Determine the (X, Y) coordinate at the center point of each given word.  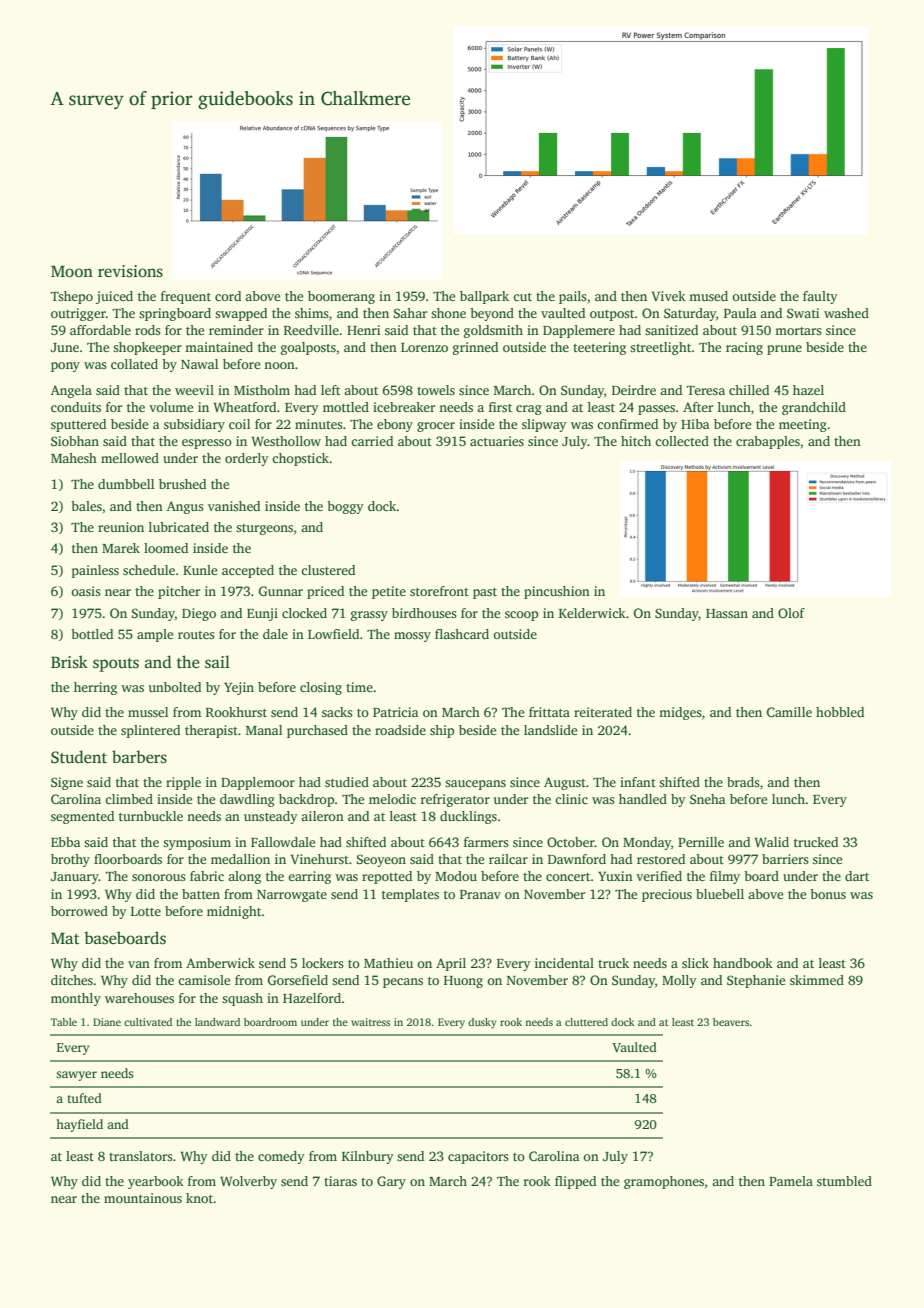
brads (743, 782)
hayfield (79, 1125)
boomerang (341, 297)
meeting (803, 425)
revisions (130, 271)
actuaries (497, 441)
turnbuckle (151, 816)
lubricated (179, 527)
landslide (550, 730)
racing (744, 348)
